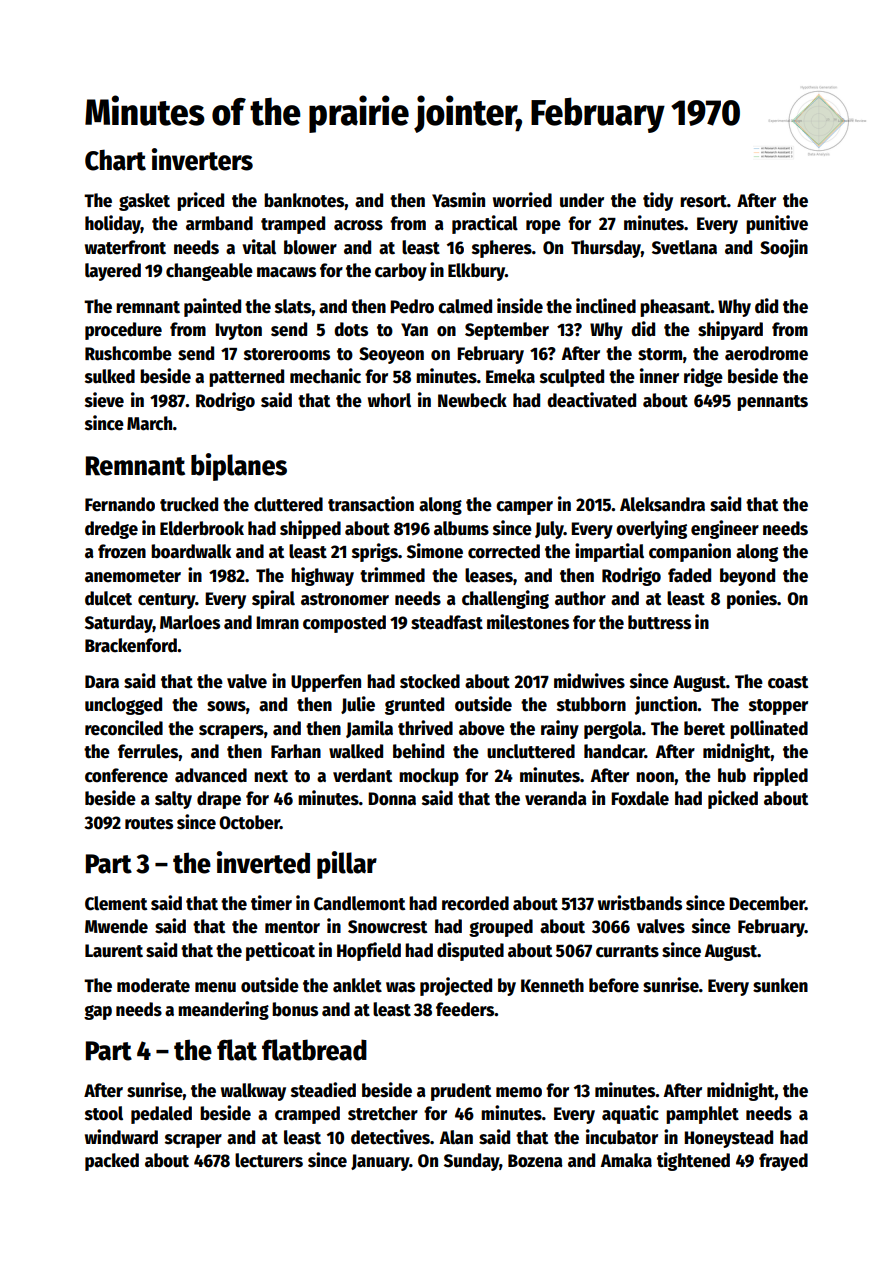 This screenshot has width=893, height=1268. What do you see at coordinates (702, 1115) in the screenshot?
I see `pamphlet` at bounding box center [702, 1115].
